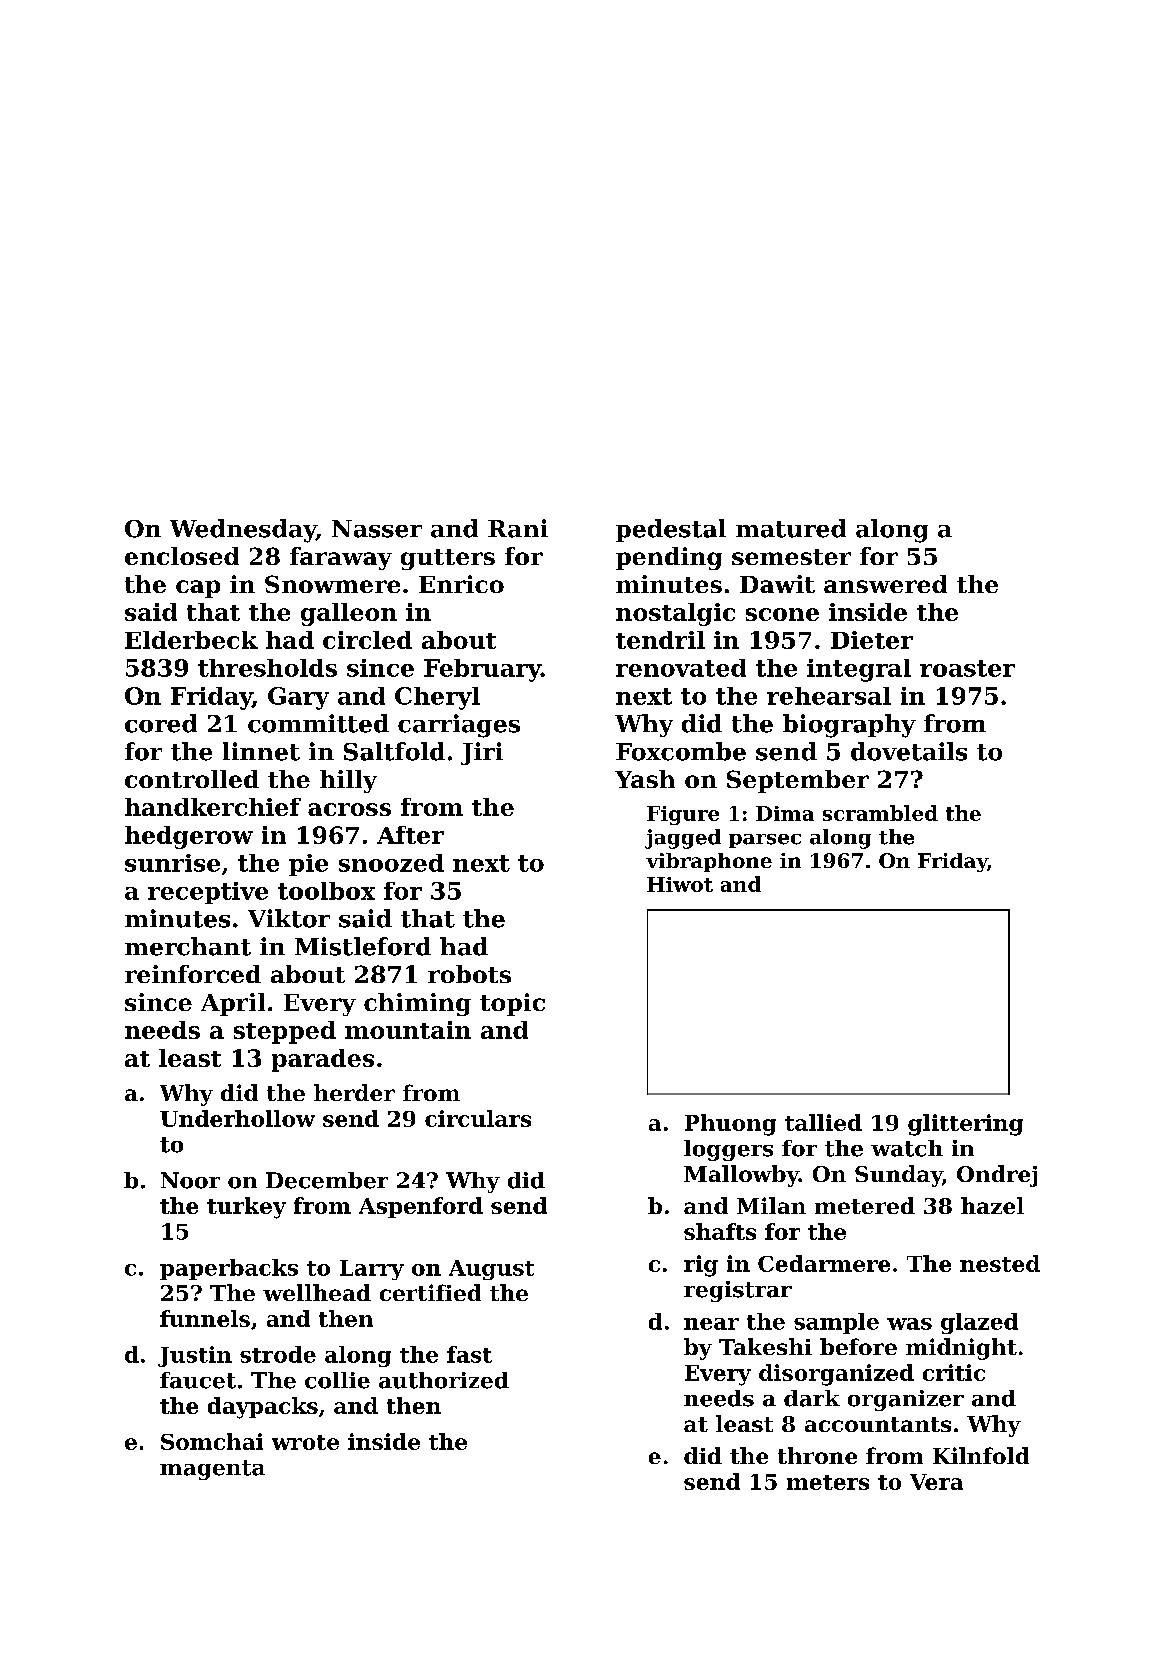 The width and height of the screenshot is (1165, 1654). Describe the element at coordinates (191, 640) in the screenshot. I see `Elderbeck` at that location.
